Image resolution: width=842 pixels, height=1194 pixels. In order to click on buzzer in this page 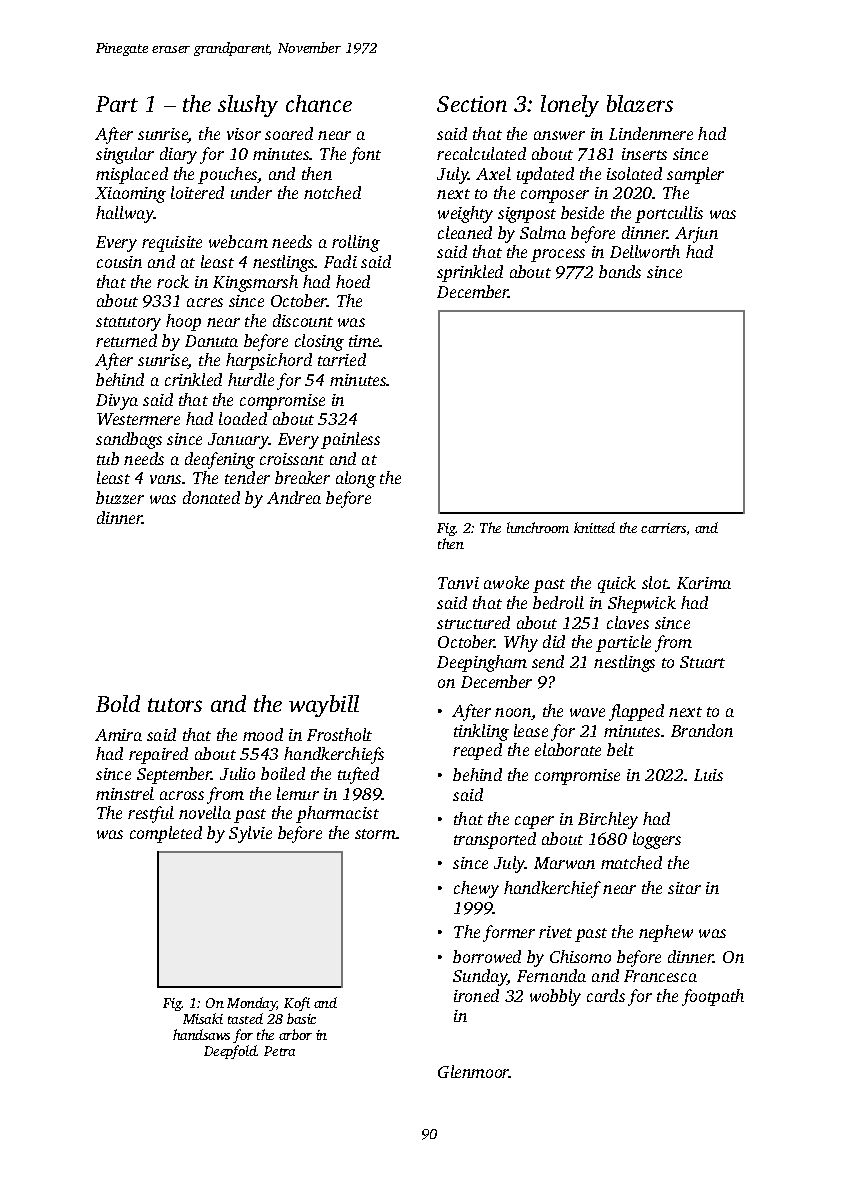, I will do `click(120, 497)`.
